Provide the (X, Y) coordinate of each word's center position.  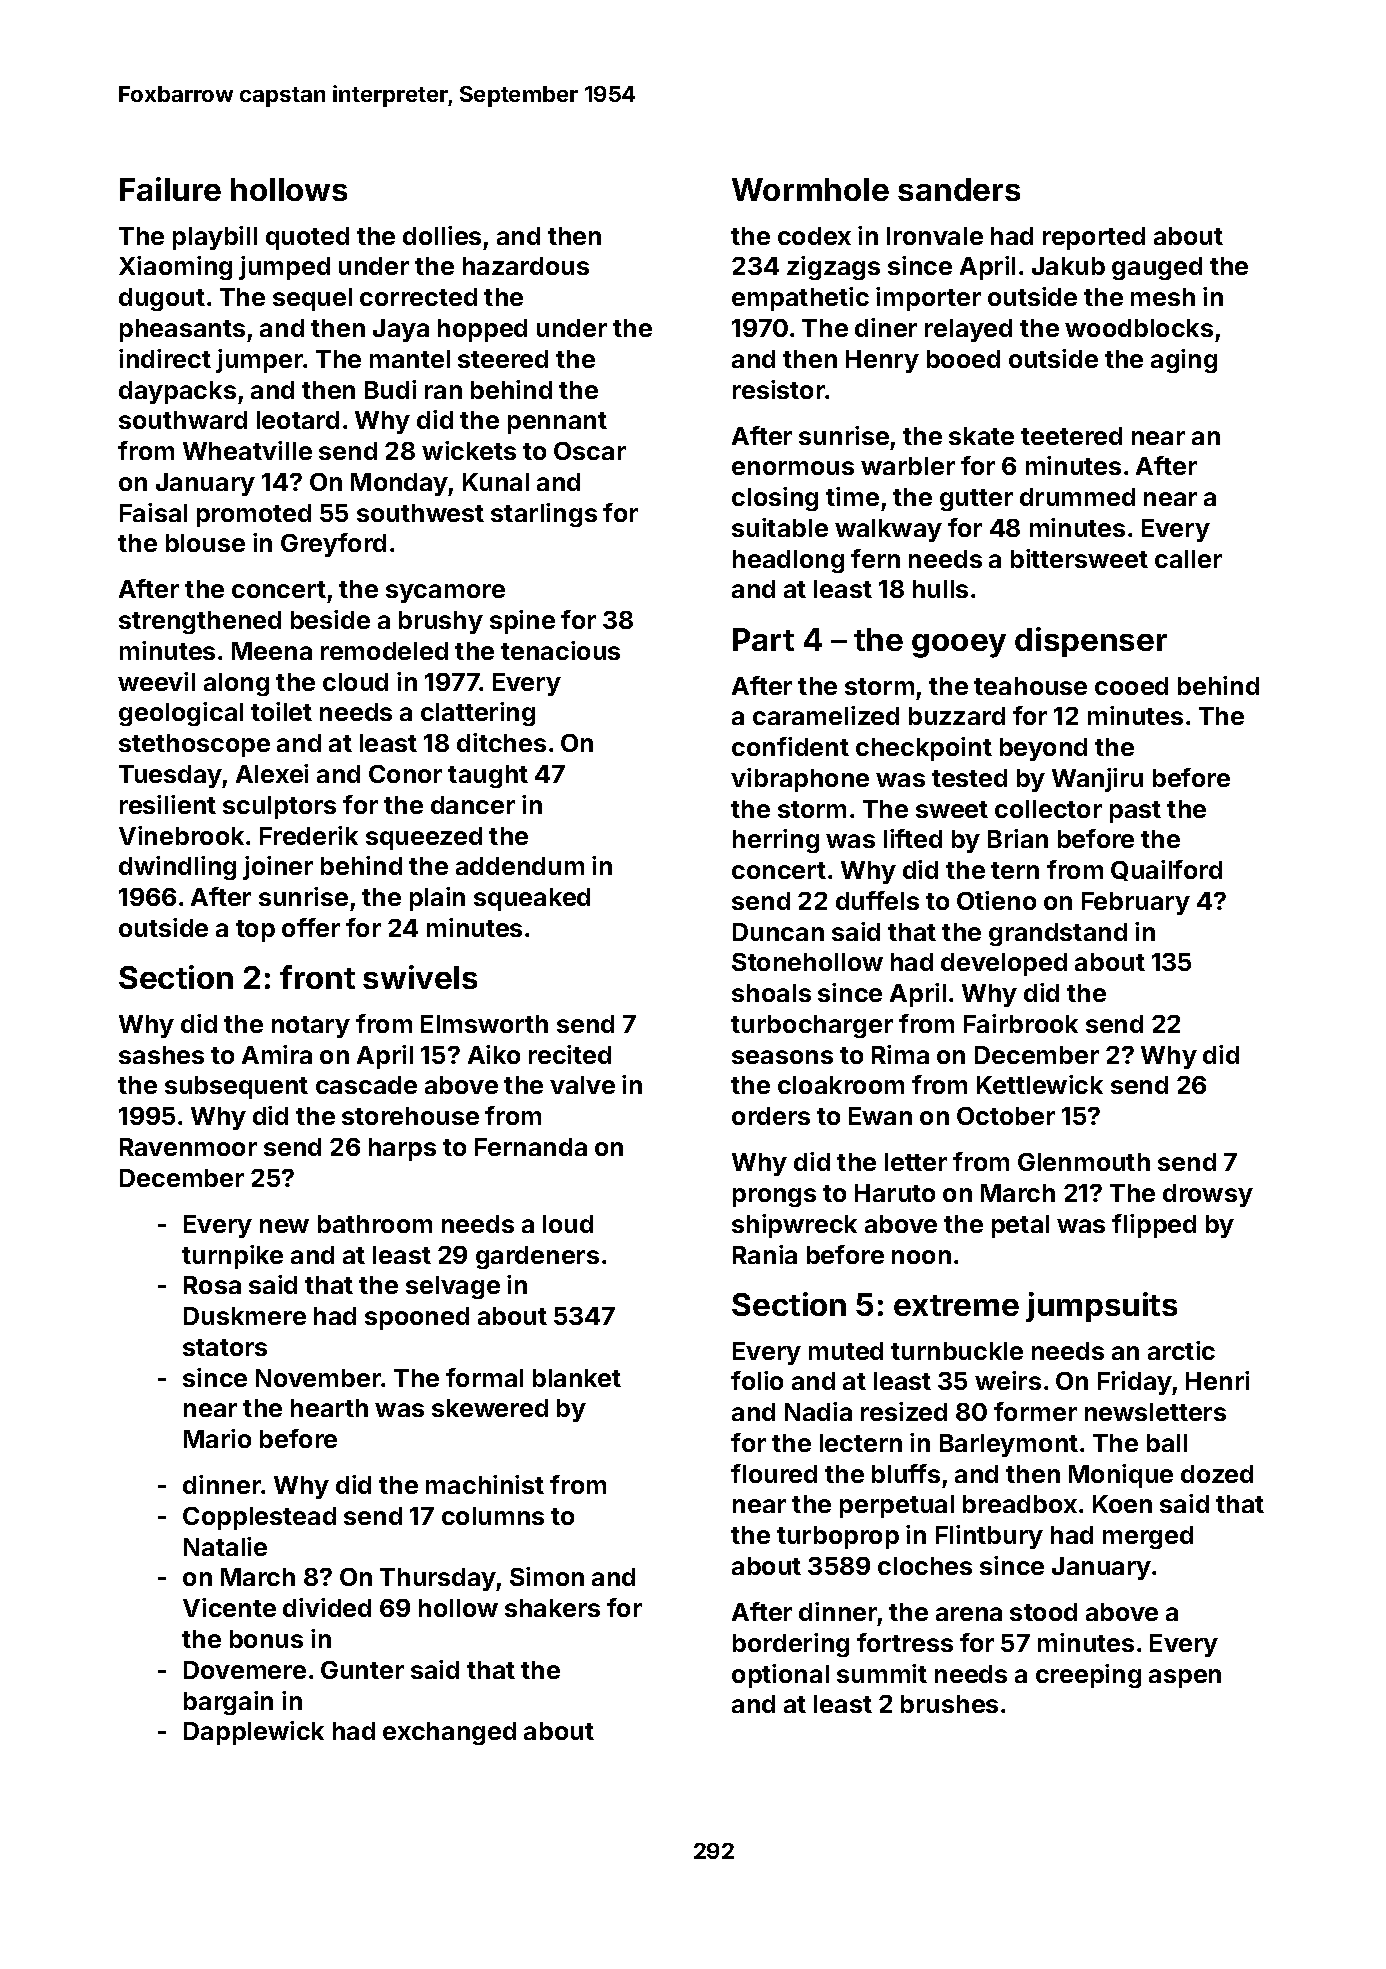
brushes (949, 1704)
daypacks (177, 392)
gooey (959, 646)
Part (763, 639)
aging (1184, 361)
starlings (544, 515)
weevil (156, 681)
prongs (774, 1197)
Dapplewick (254, 1733)
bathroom (375, 1224)
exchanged (449, 1733)
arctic (1181, 1350)
